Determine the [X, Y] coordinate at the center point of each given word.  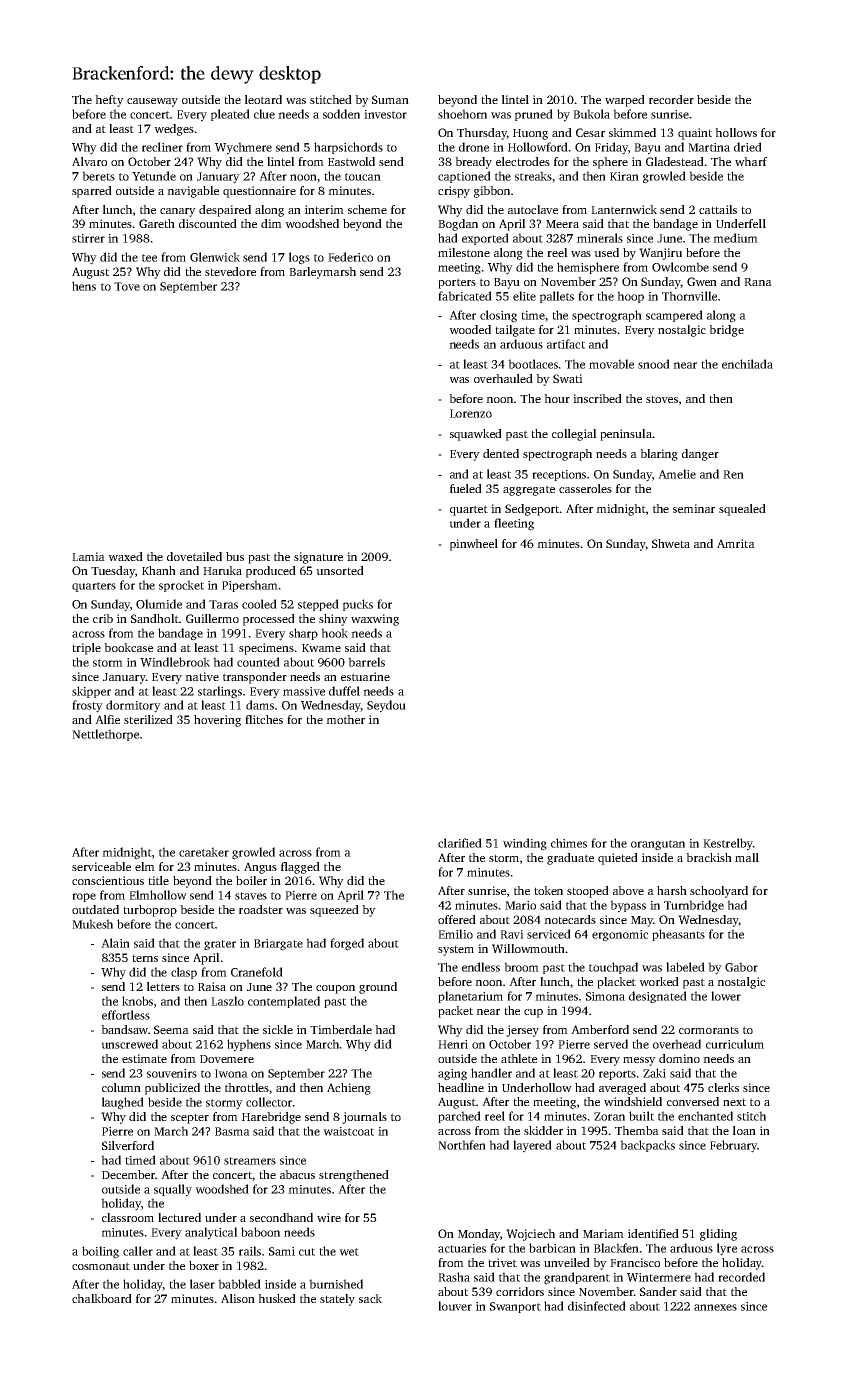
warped [625, 101]
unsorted [340, 570]
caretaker [204, 852]
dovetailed [194, 556]
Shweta [671, 543]
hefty [109, 101]
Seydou [386, 706]
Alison [238, 1298]
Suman [390, 99]
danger [700, 455]
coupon [335, 989]
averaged [622, 1089]
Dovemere [227, 1059]
